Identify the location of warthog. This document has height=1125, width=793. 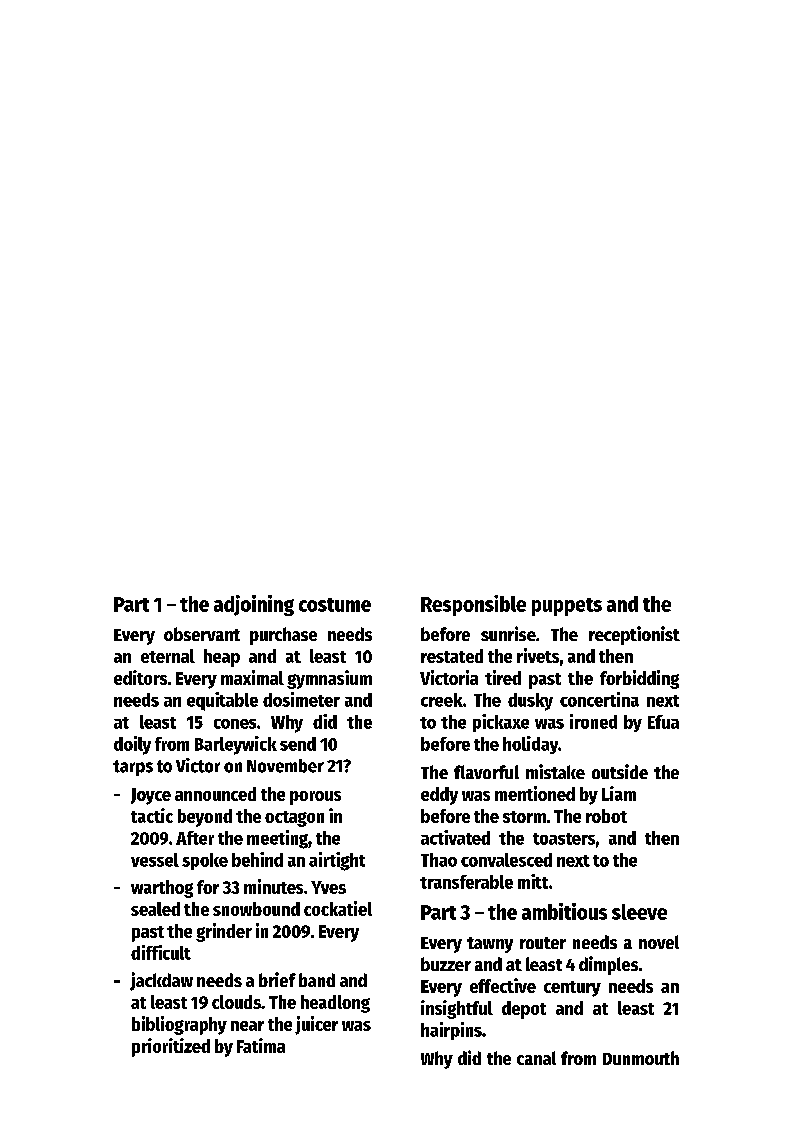
(162, 889).
